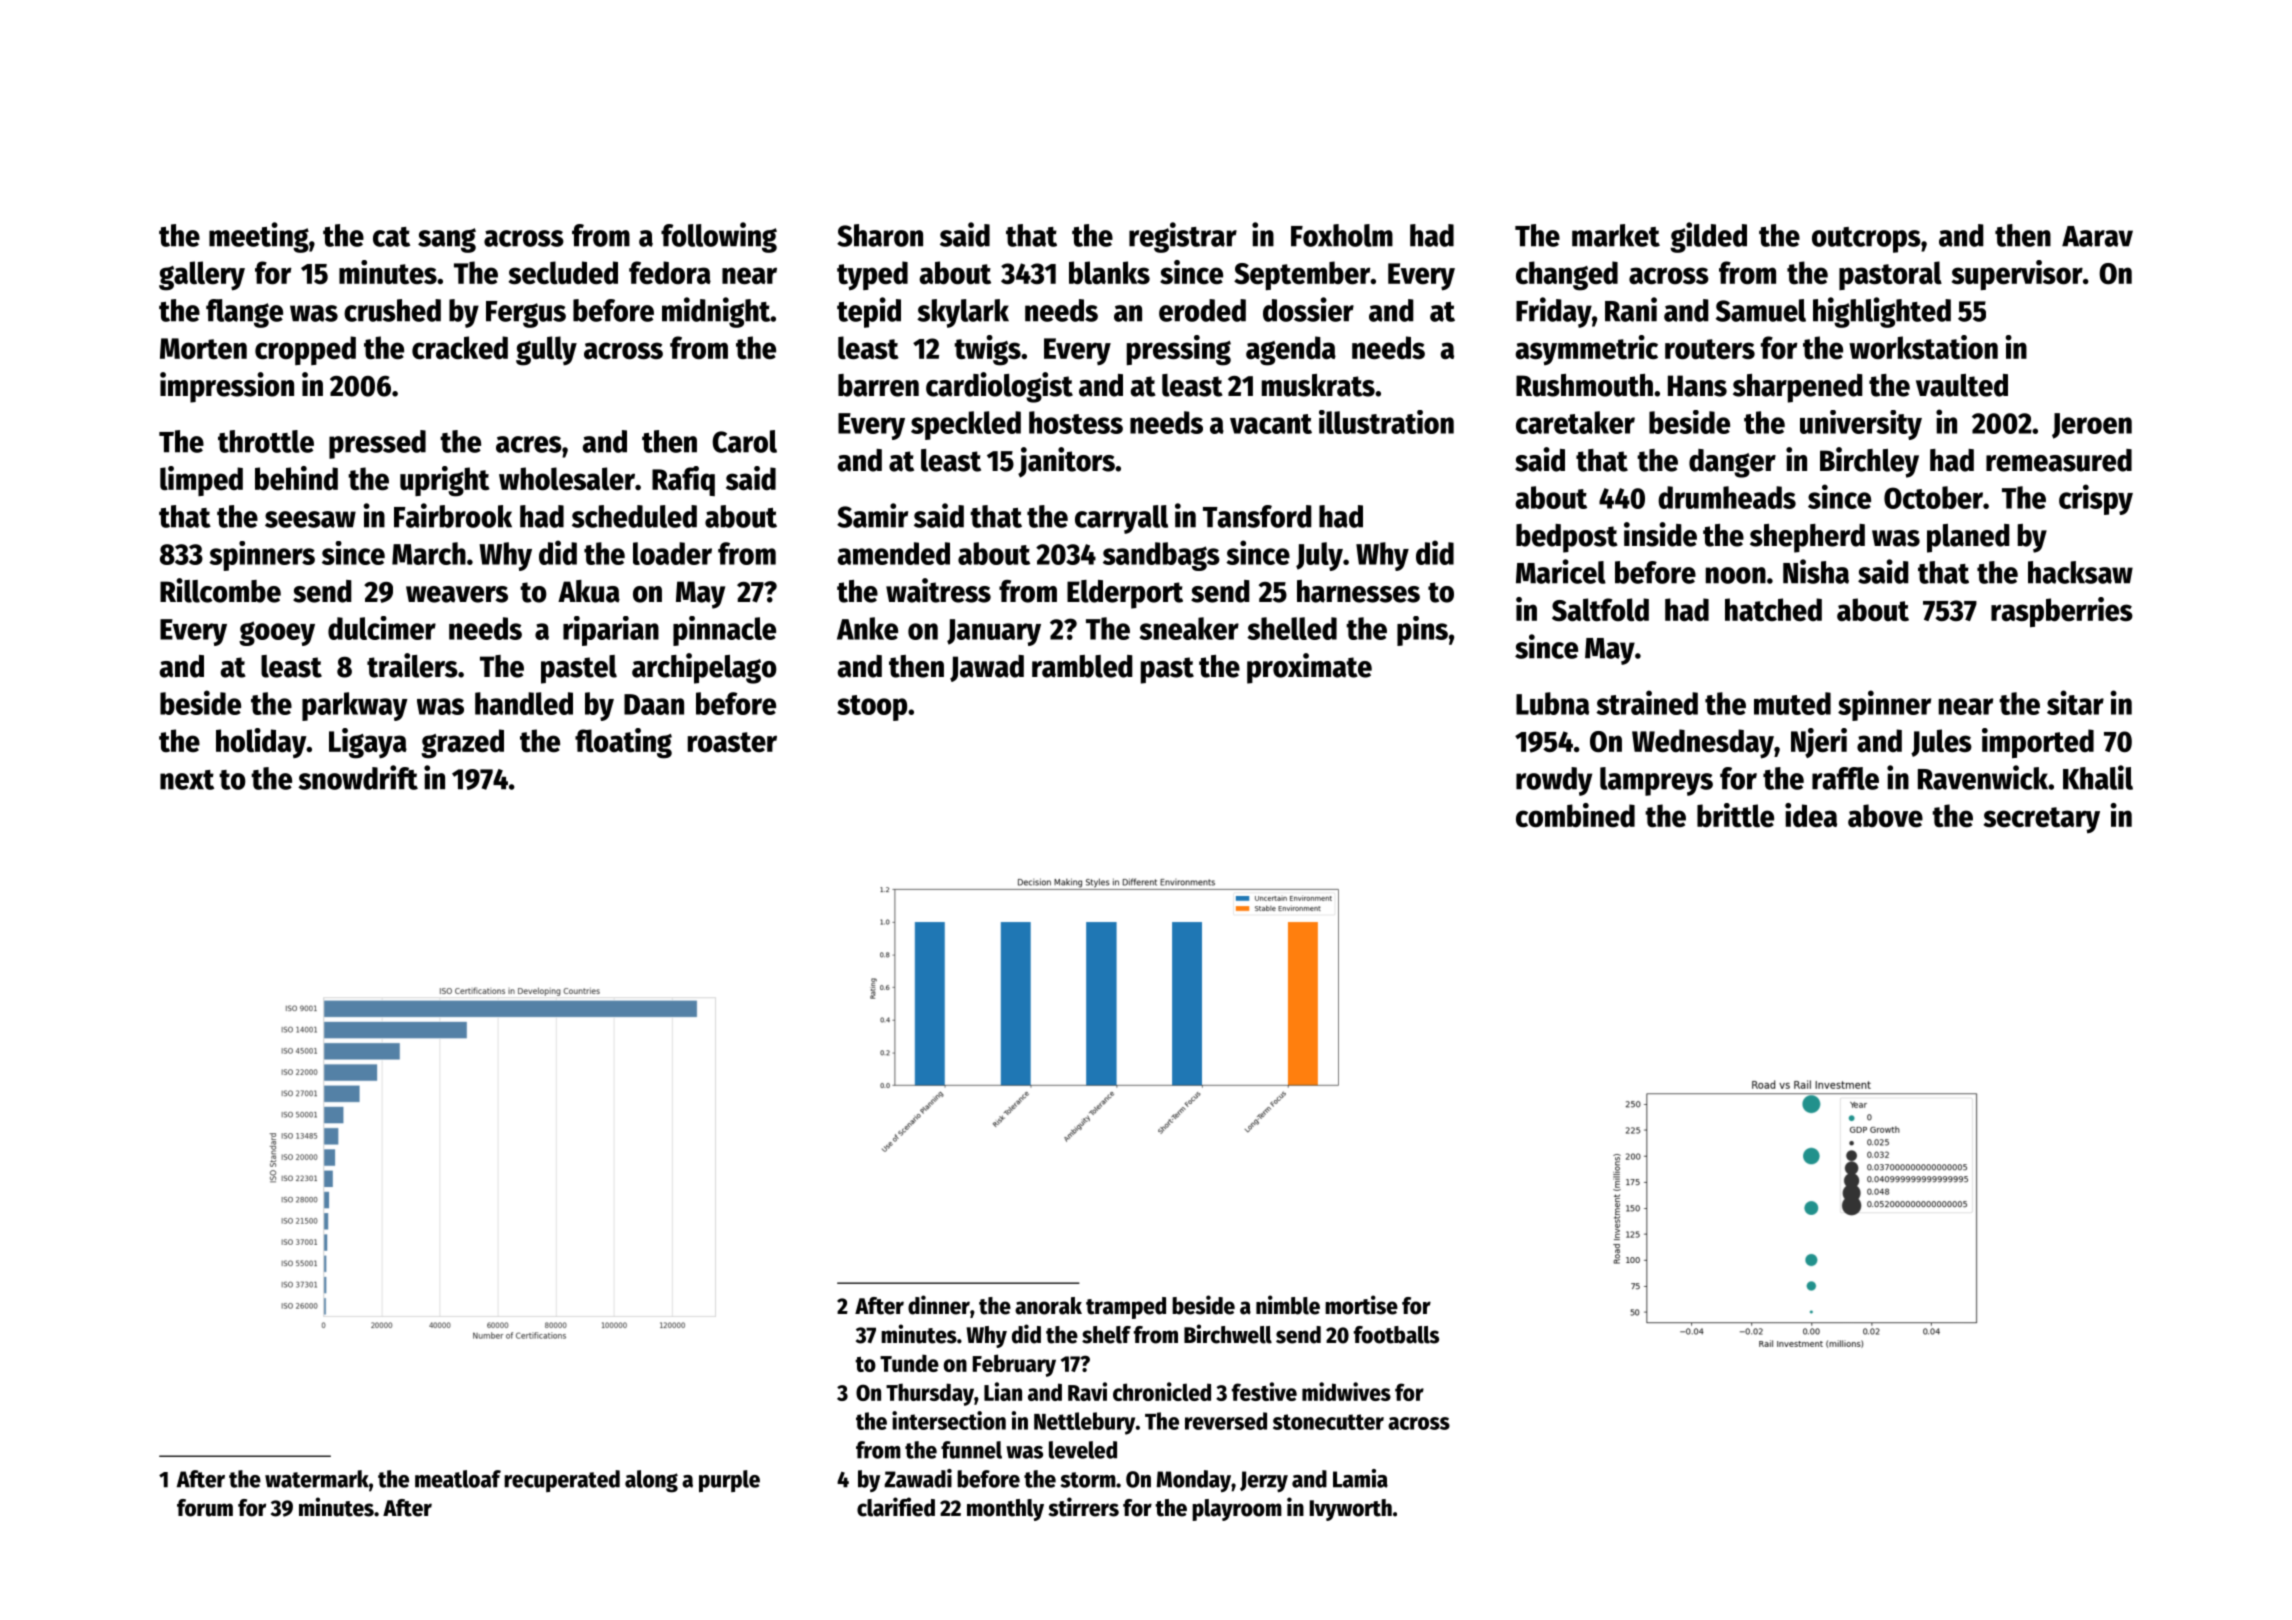 The width and height of the image is (2292, 1620). What do you see at coordinates (261, 743) in the image?
I see `holiday` at bounding box center [261, 743].
